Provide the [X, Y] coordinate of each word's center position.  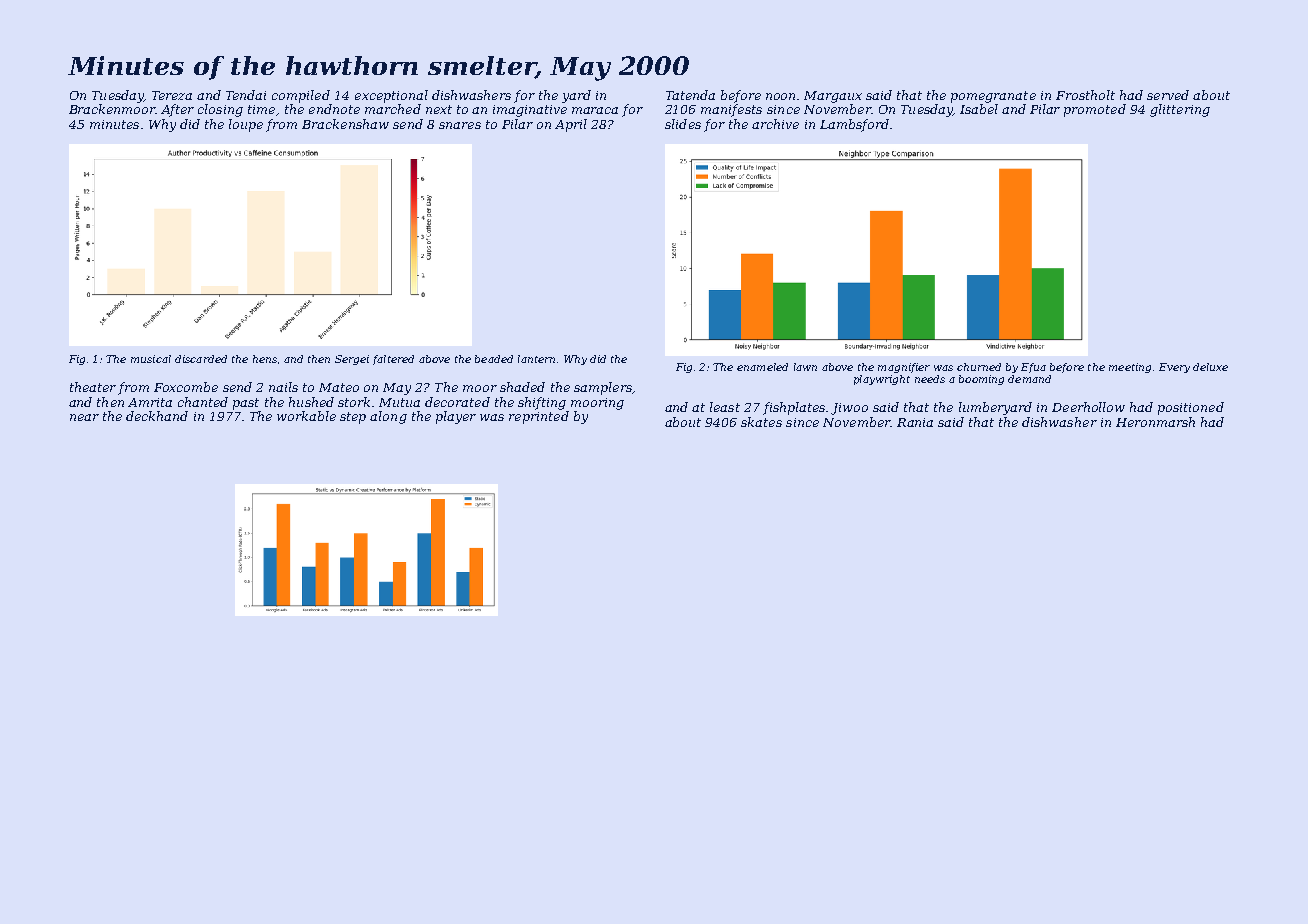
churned [979, 367]
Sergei [352, 360]
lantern [536, 359]
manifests [731, 110]
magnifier [904, 368]
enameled [762, 367]
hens [265, 359]
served [1168, 95]
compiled [301, 96]
